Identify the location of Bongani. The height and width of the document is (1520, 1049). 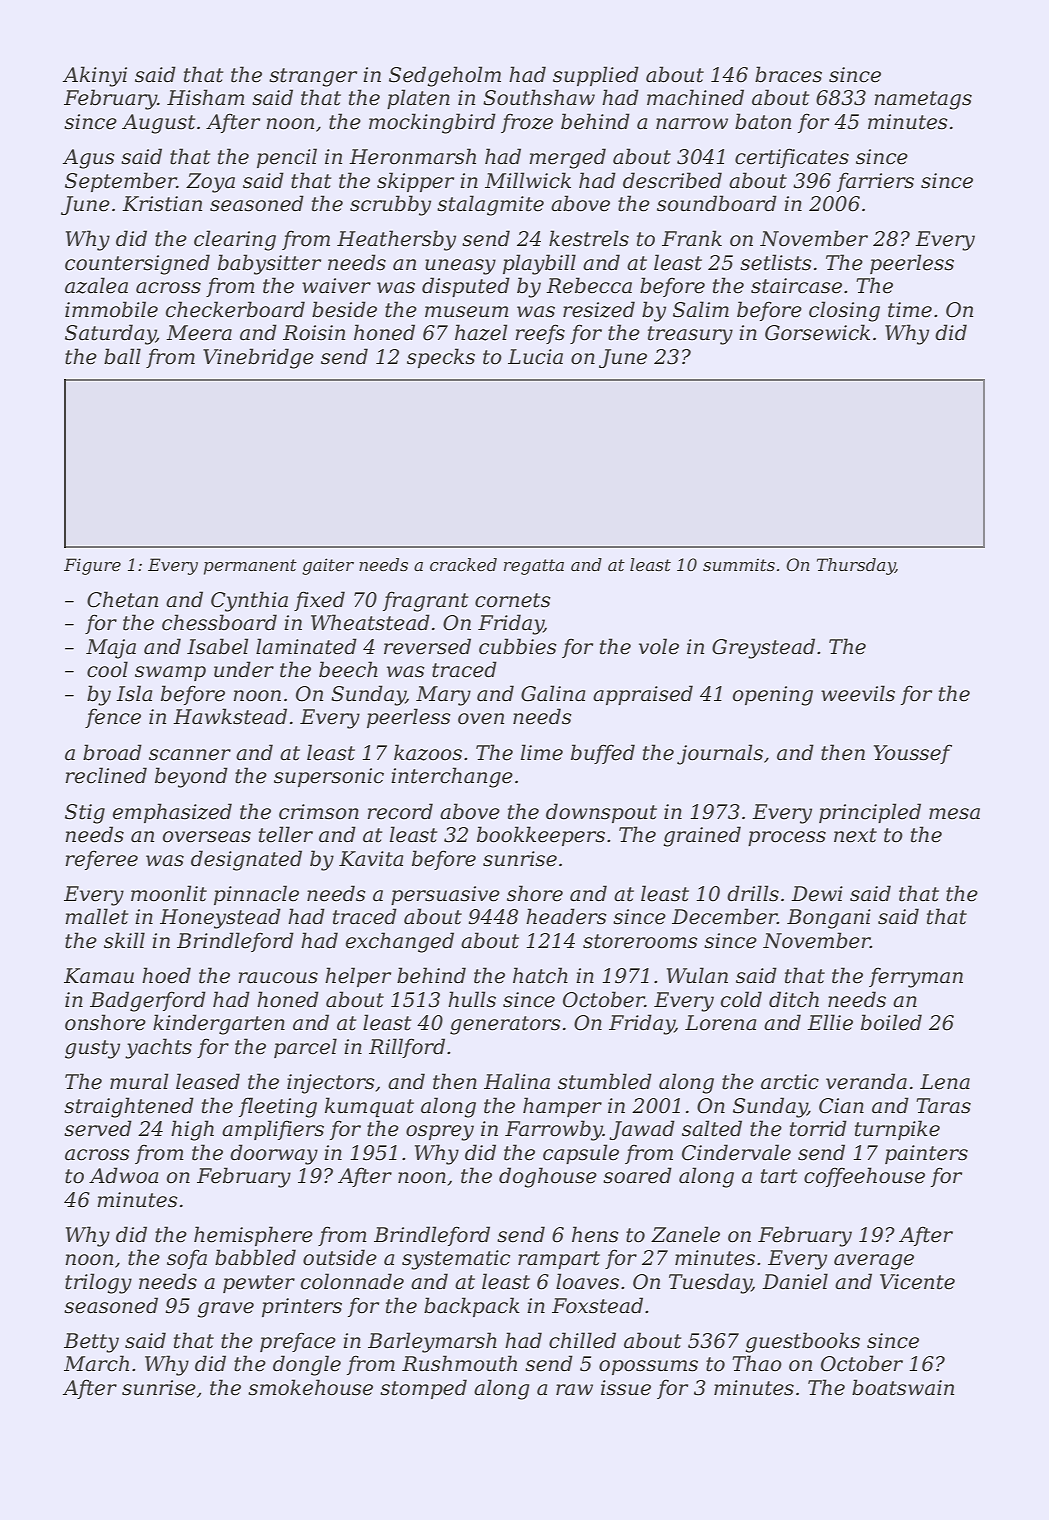
(829, 919).
